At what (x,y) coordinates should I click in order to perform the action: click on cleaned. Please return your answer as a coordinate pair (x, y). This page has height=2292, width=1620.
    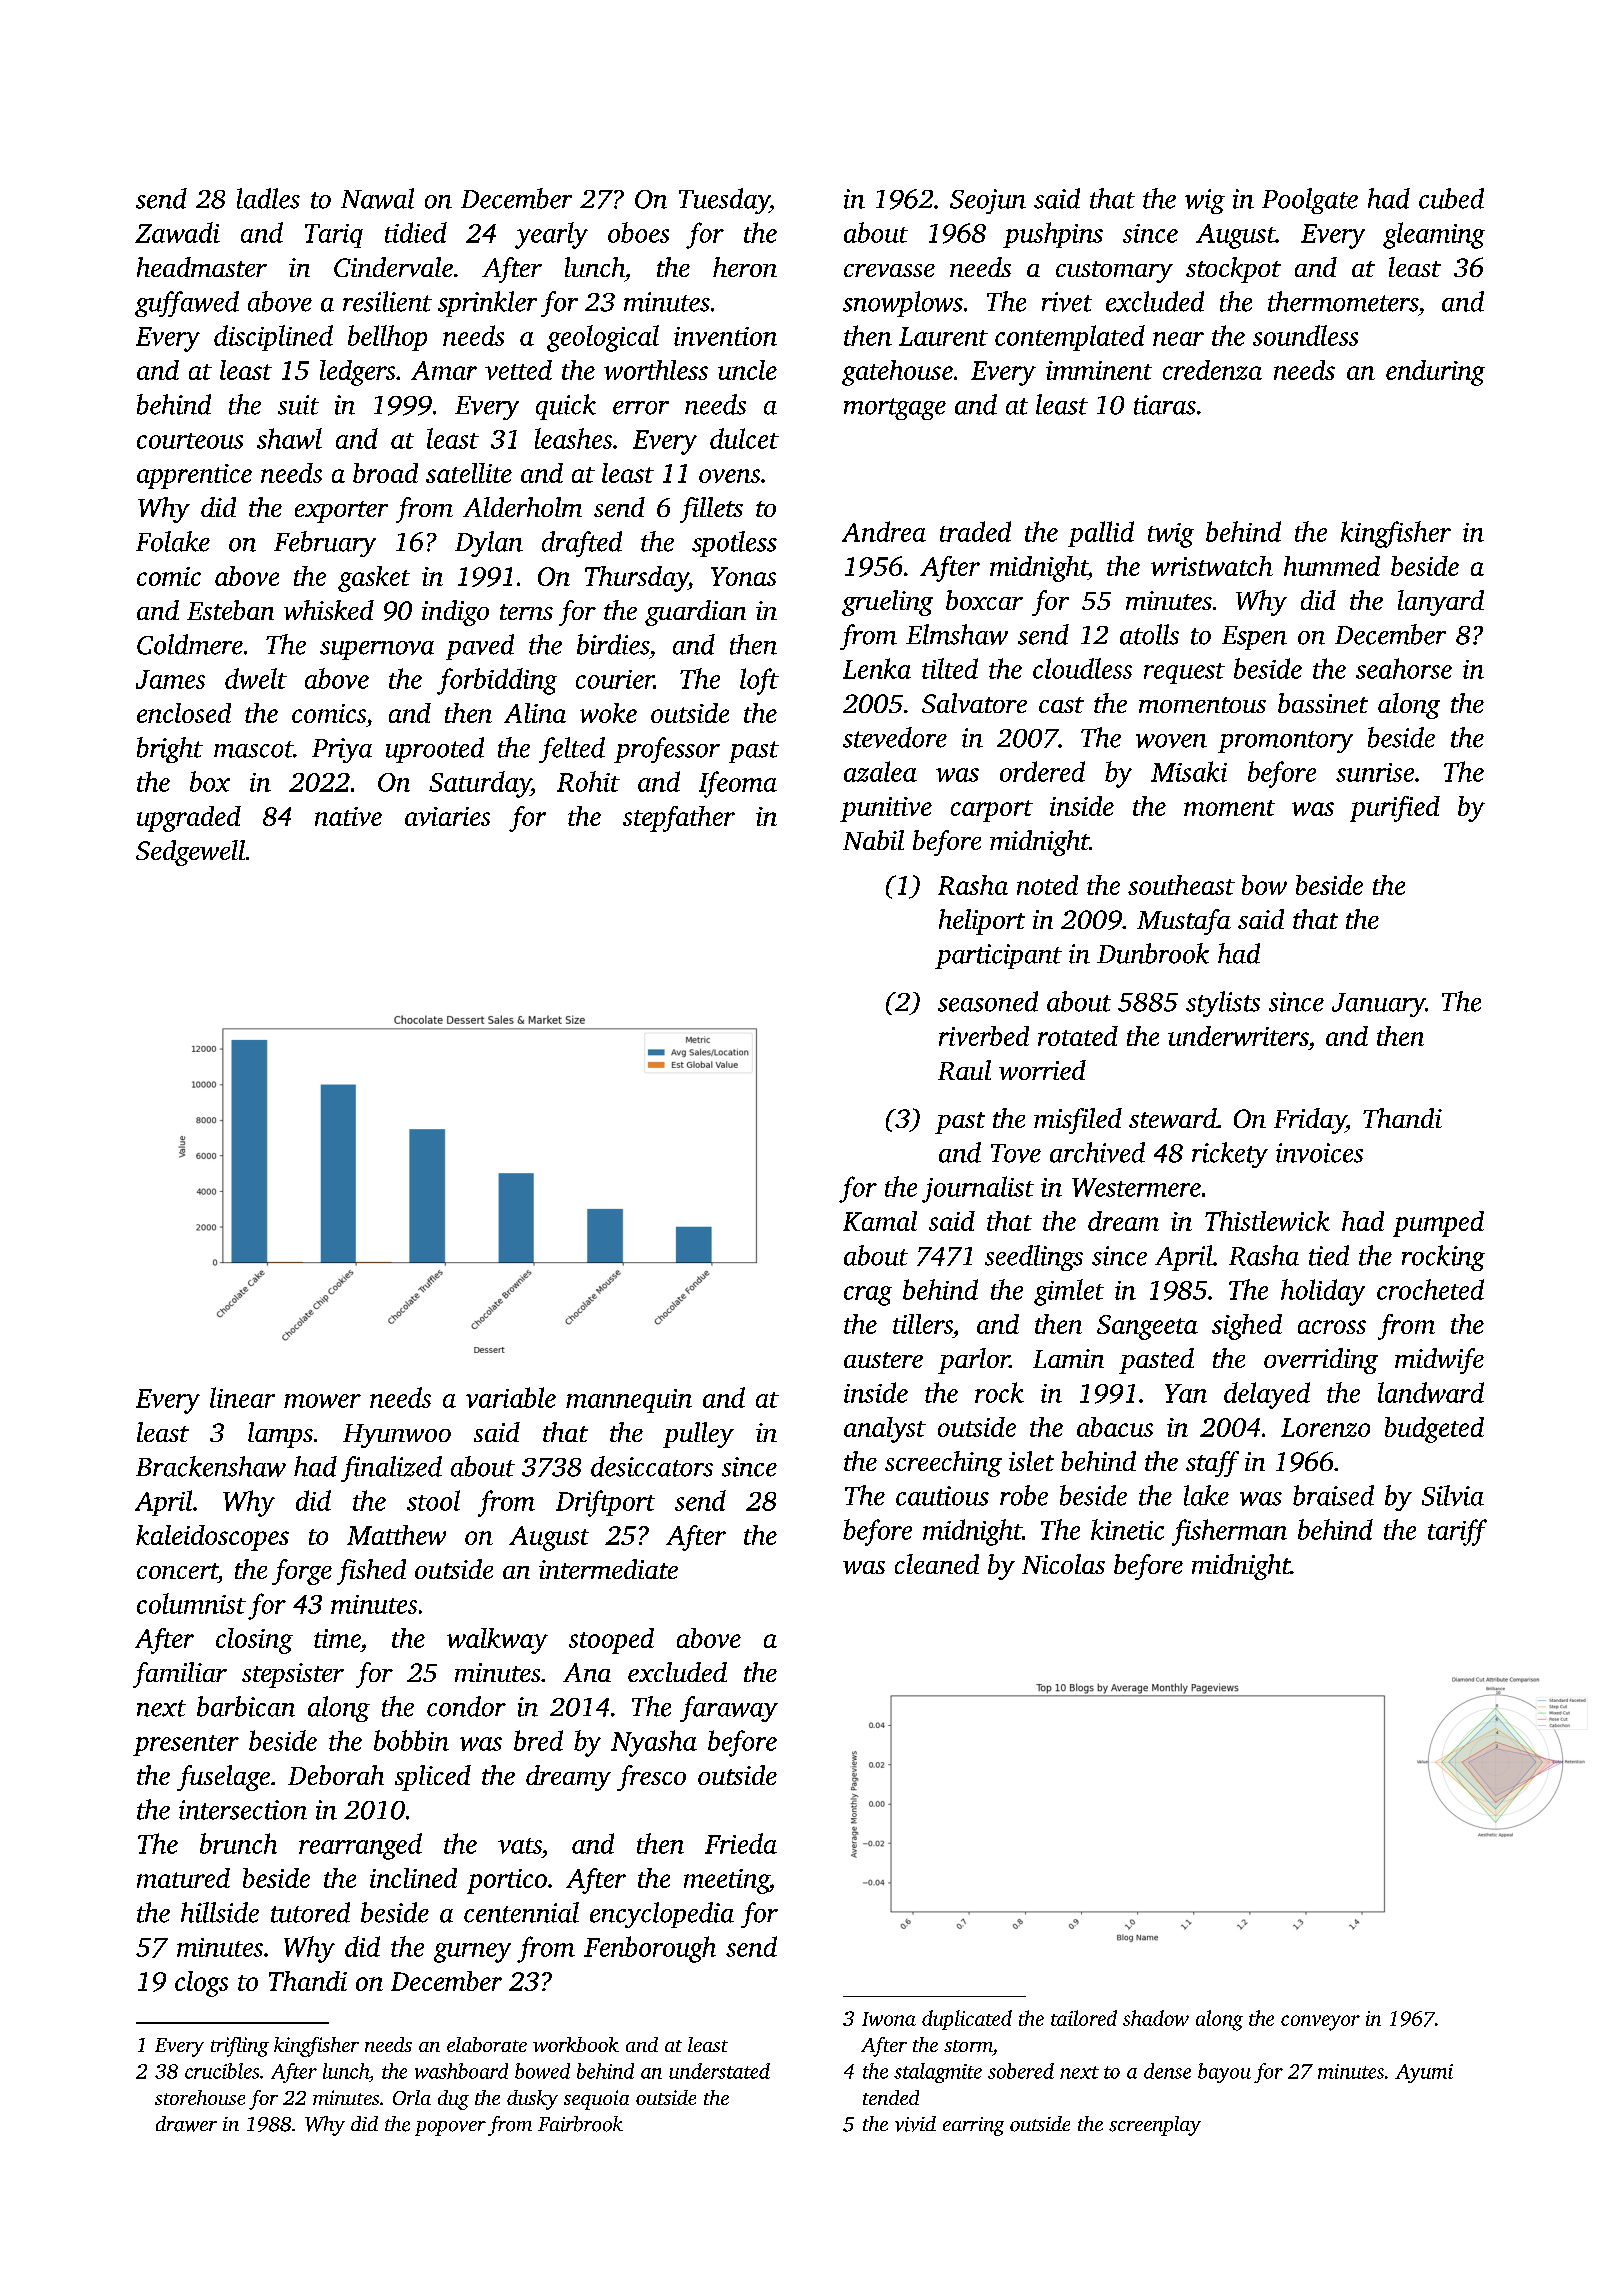
    Looking at the image, I should click on (937, 1564).
